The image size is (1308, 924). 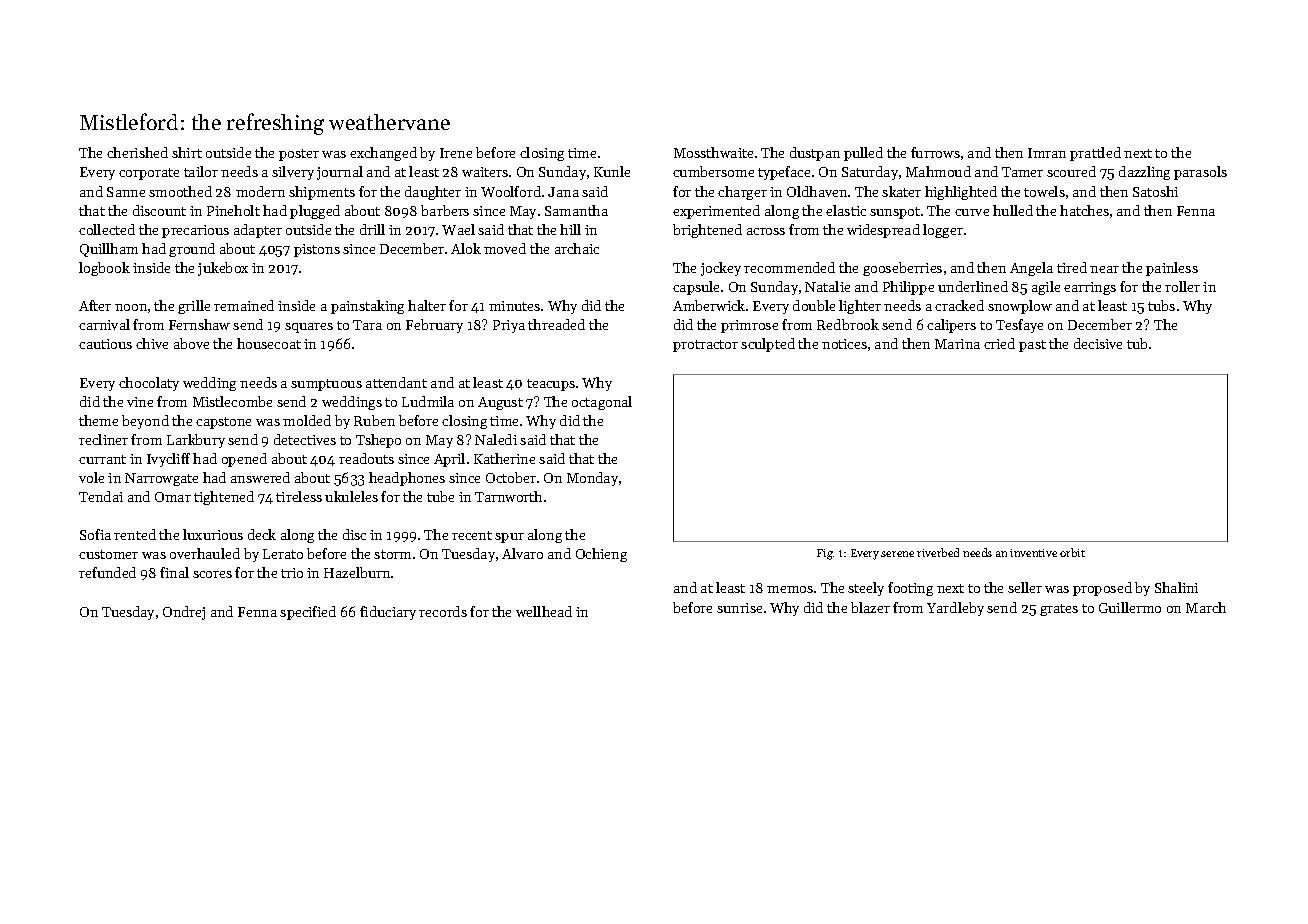 What do you see at coordinates (935, 152) in the page?
I see `furrows` at bounding box center [935, 152].
